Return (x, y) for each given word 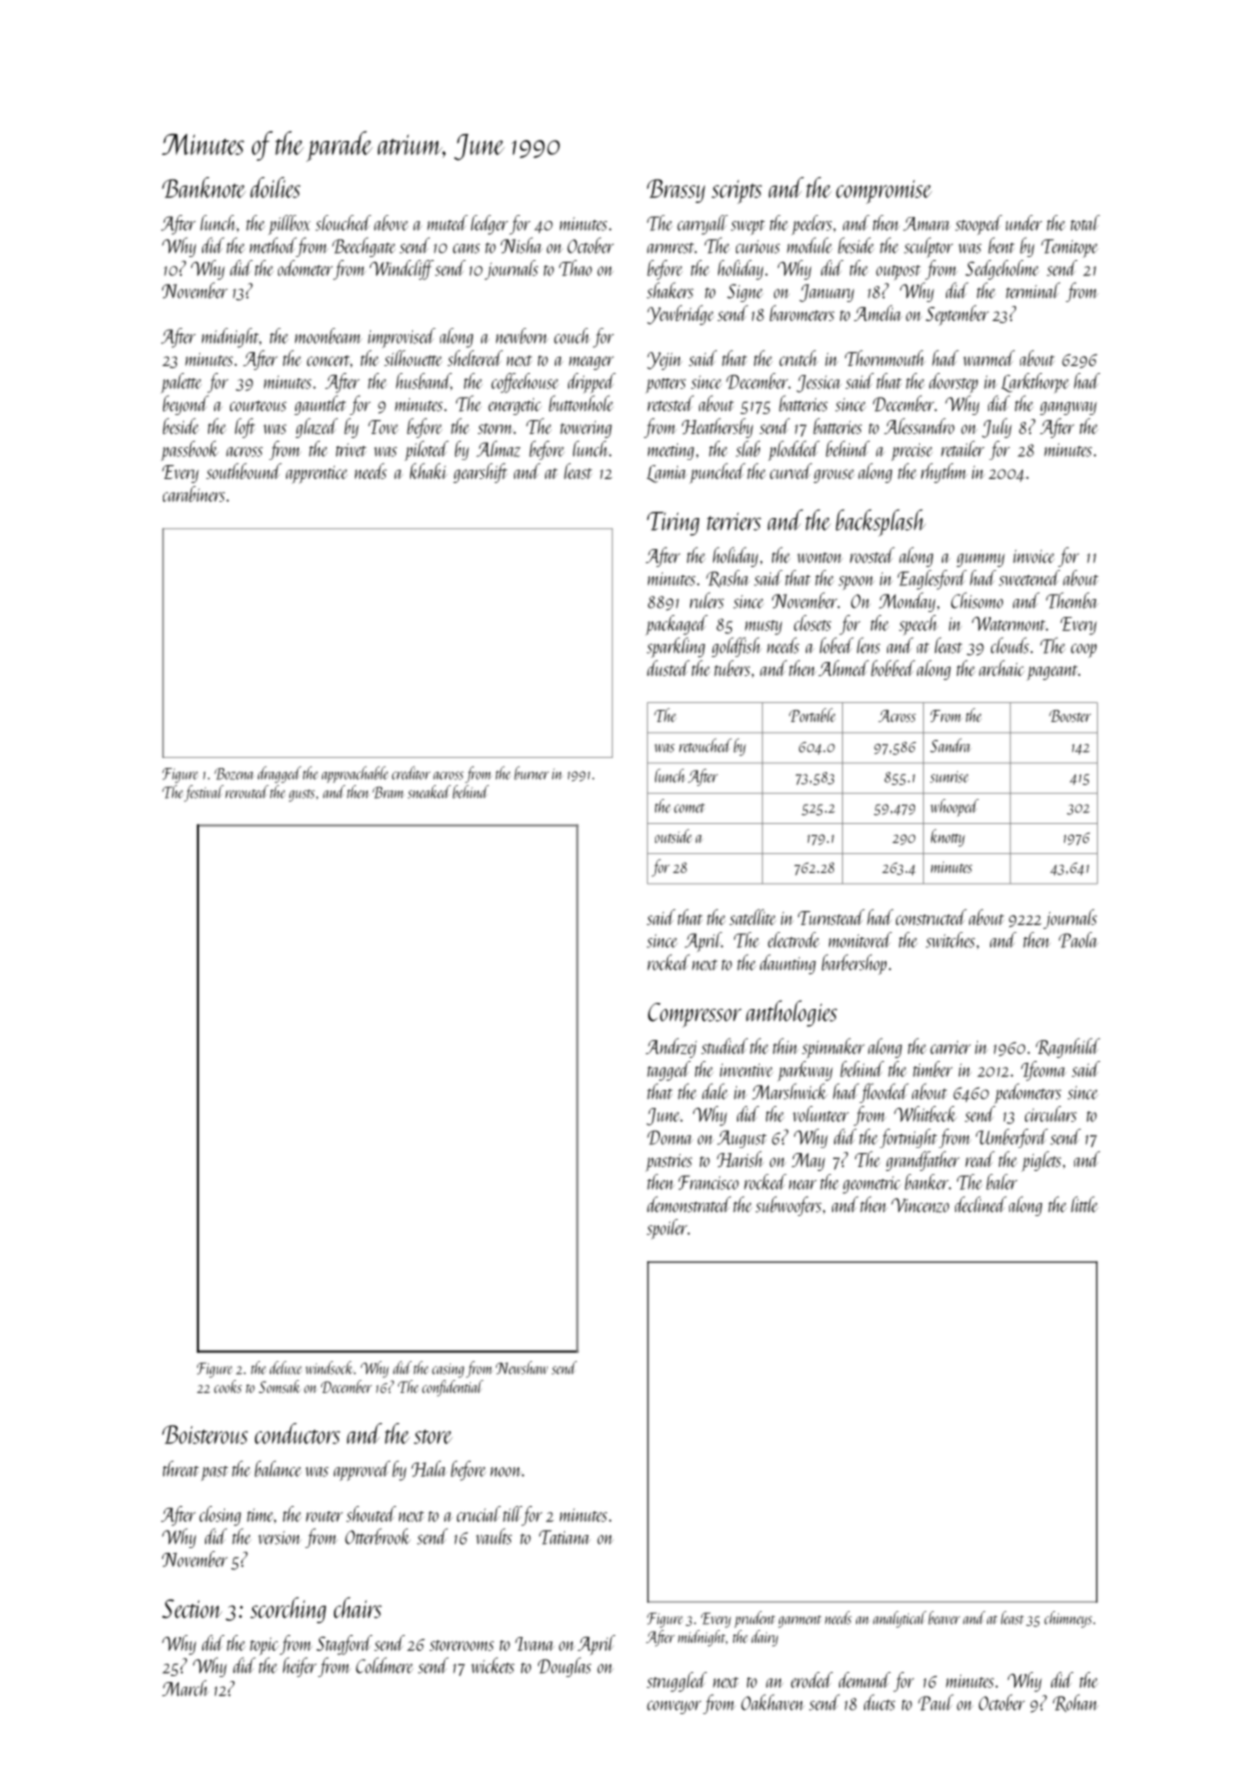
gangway (1068, 408)
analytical (899, 1619)
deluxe (286, 1368)
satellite (752, 917)
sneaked (429, 792)
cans (466, 249)
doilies (275, 187)
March (185, 1688)
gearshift (480, 473)
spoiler (667, 1229)
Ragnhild (1068, 1048)
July (997, 428)
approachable (355, 774)
